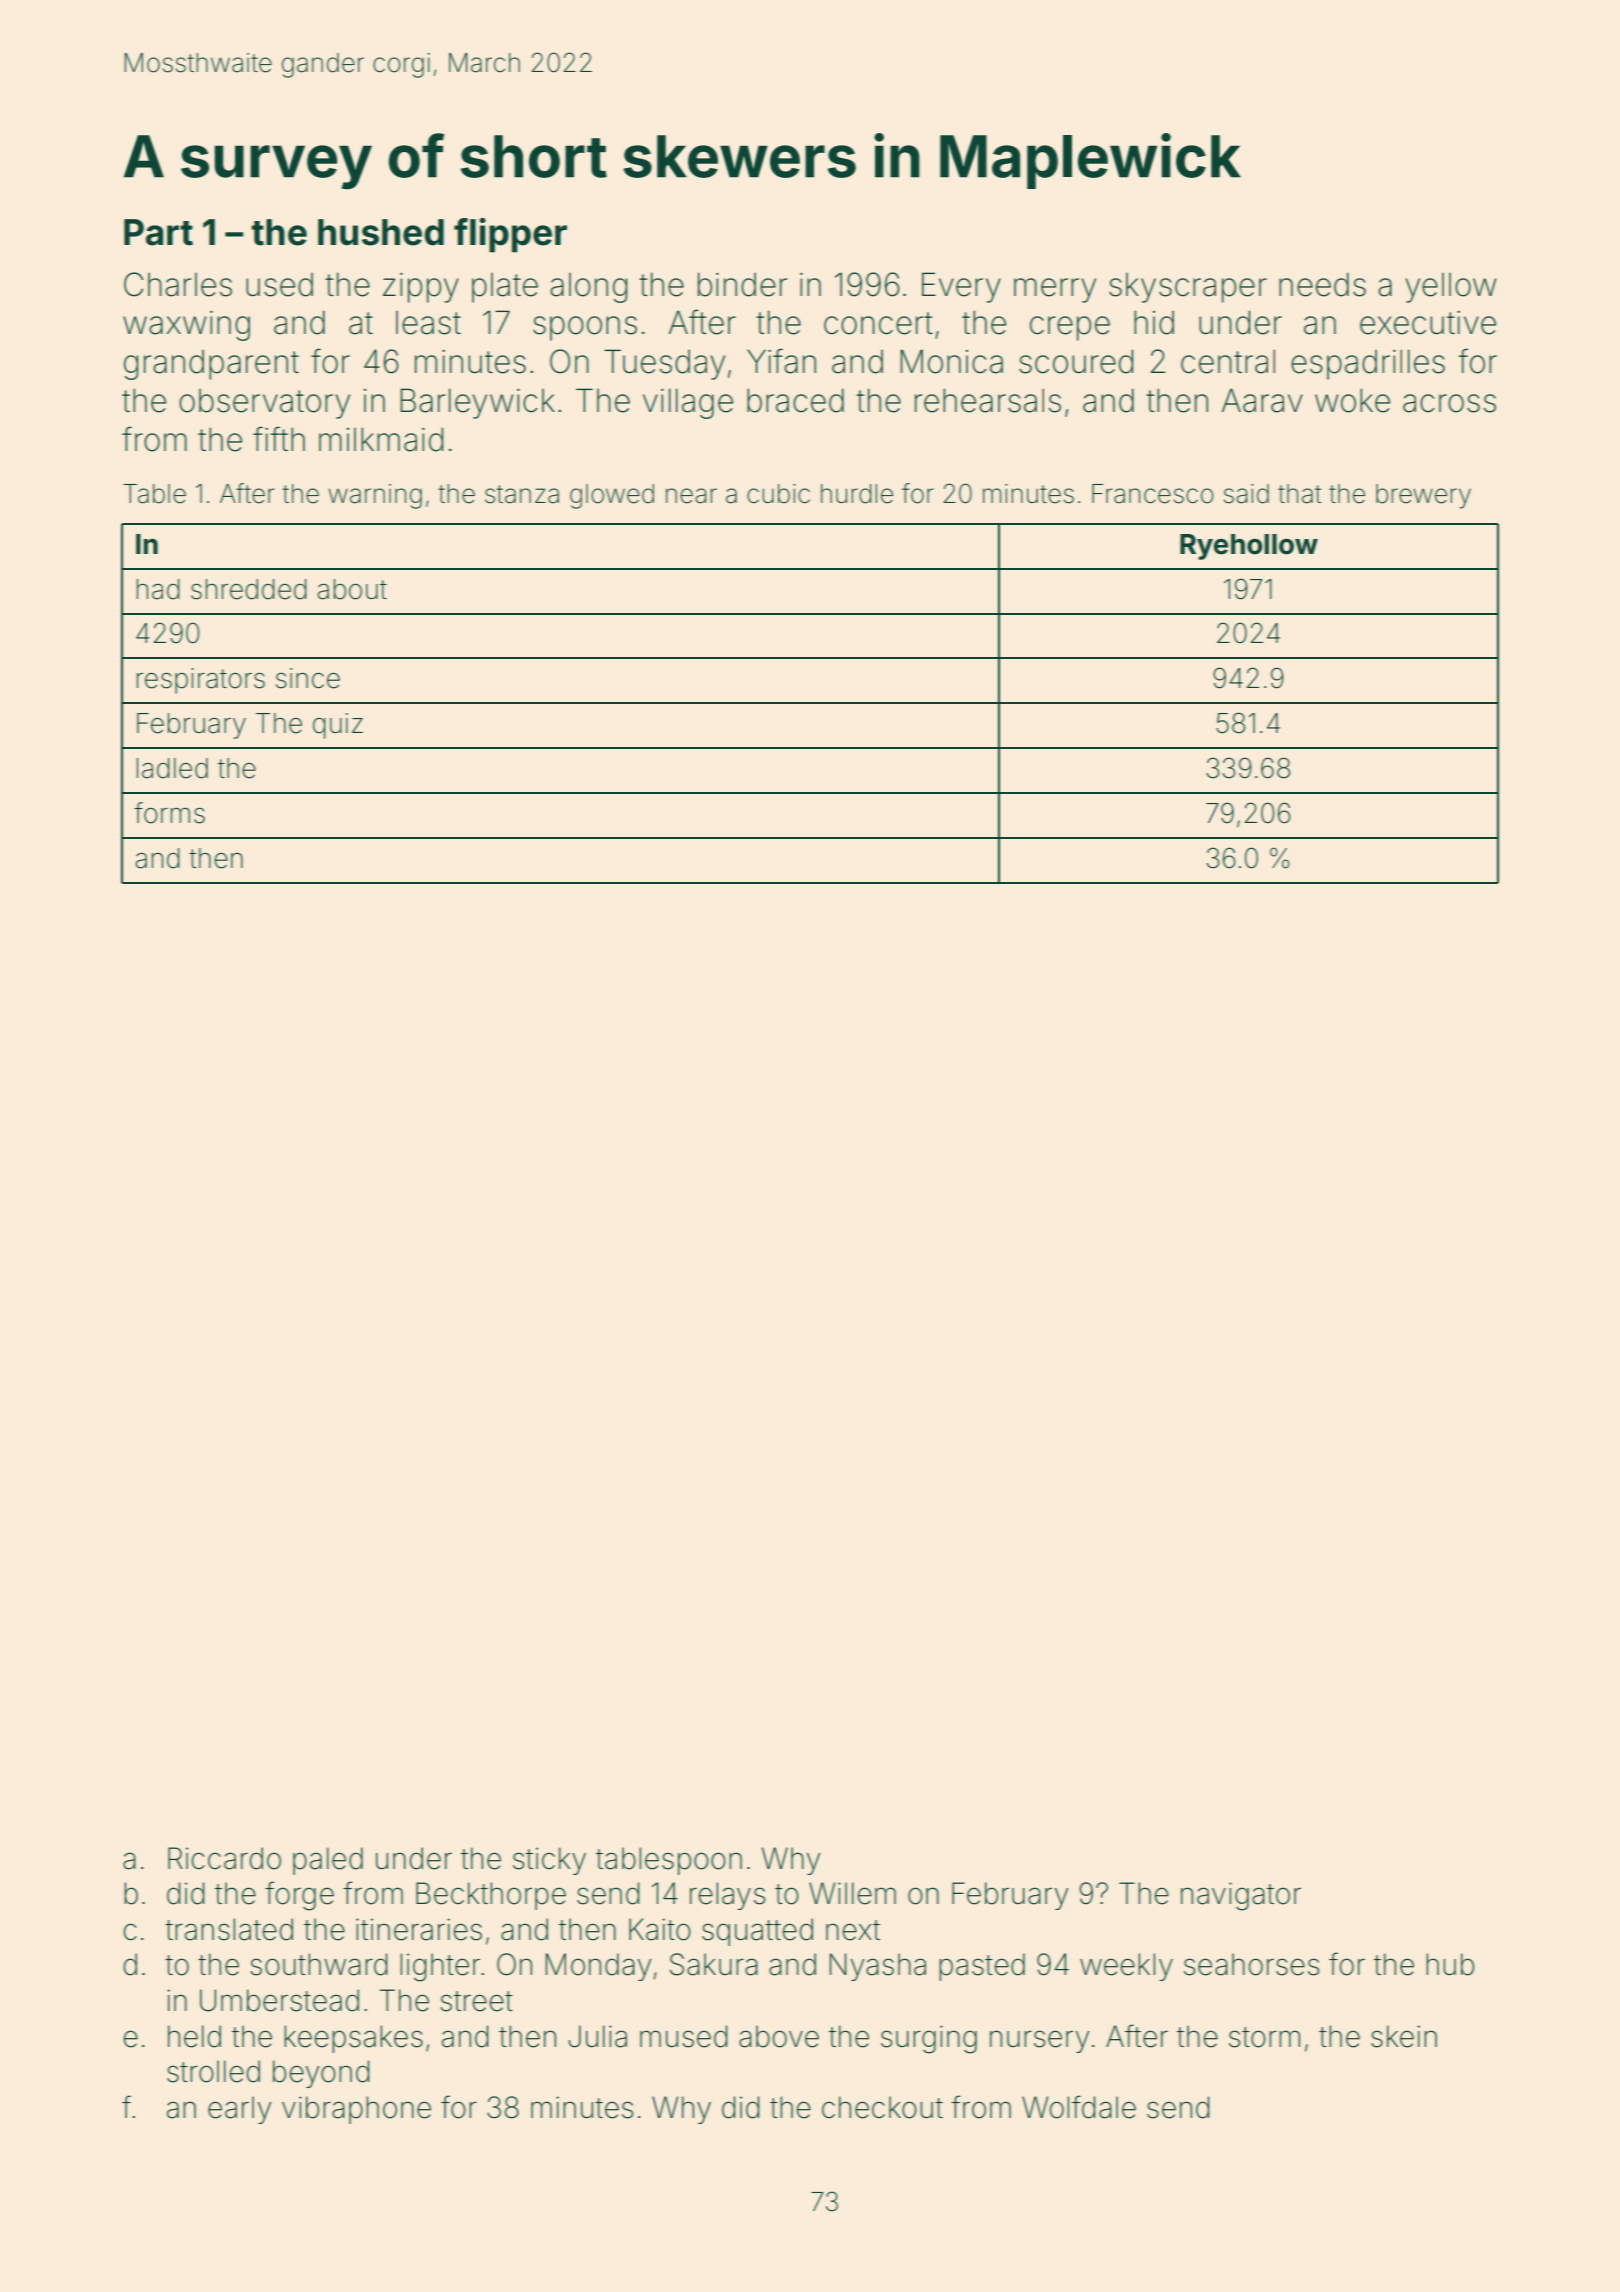 The image size is (1620, 2292). What do you see at coordinates (691, 496) in the screenshot?
I see `near` at bounding box center [691, 496].
